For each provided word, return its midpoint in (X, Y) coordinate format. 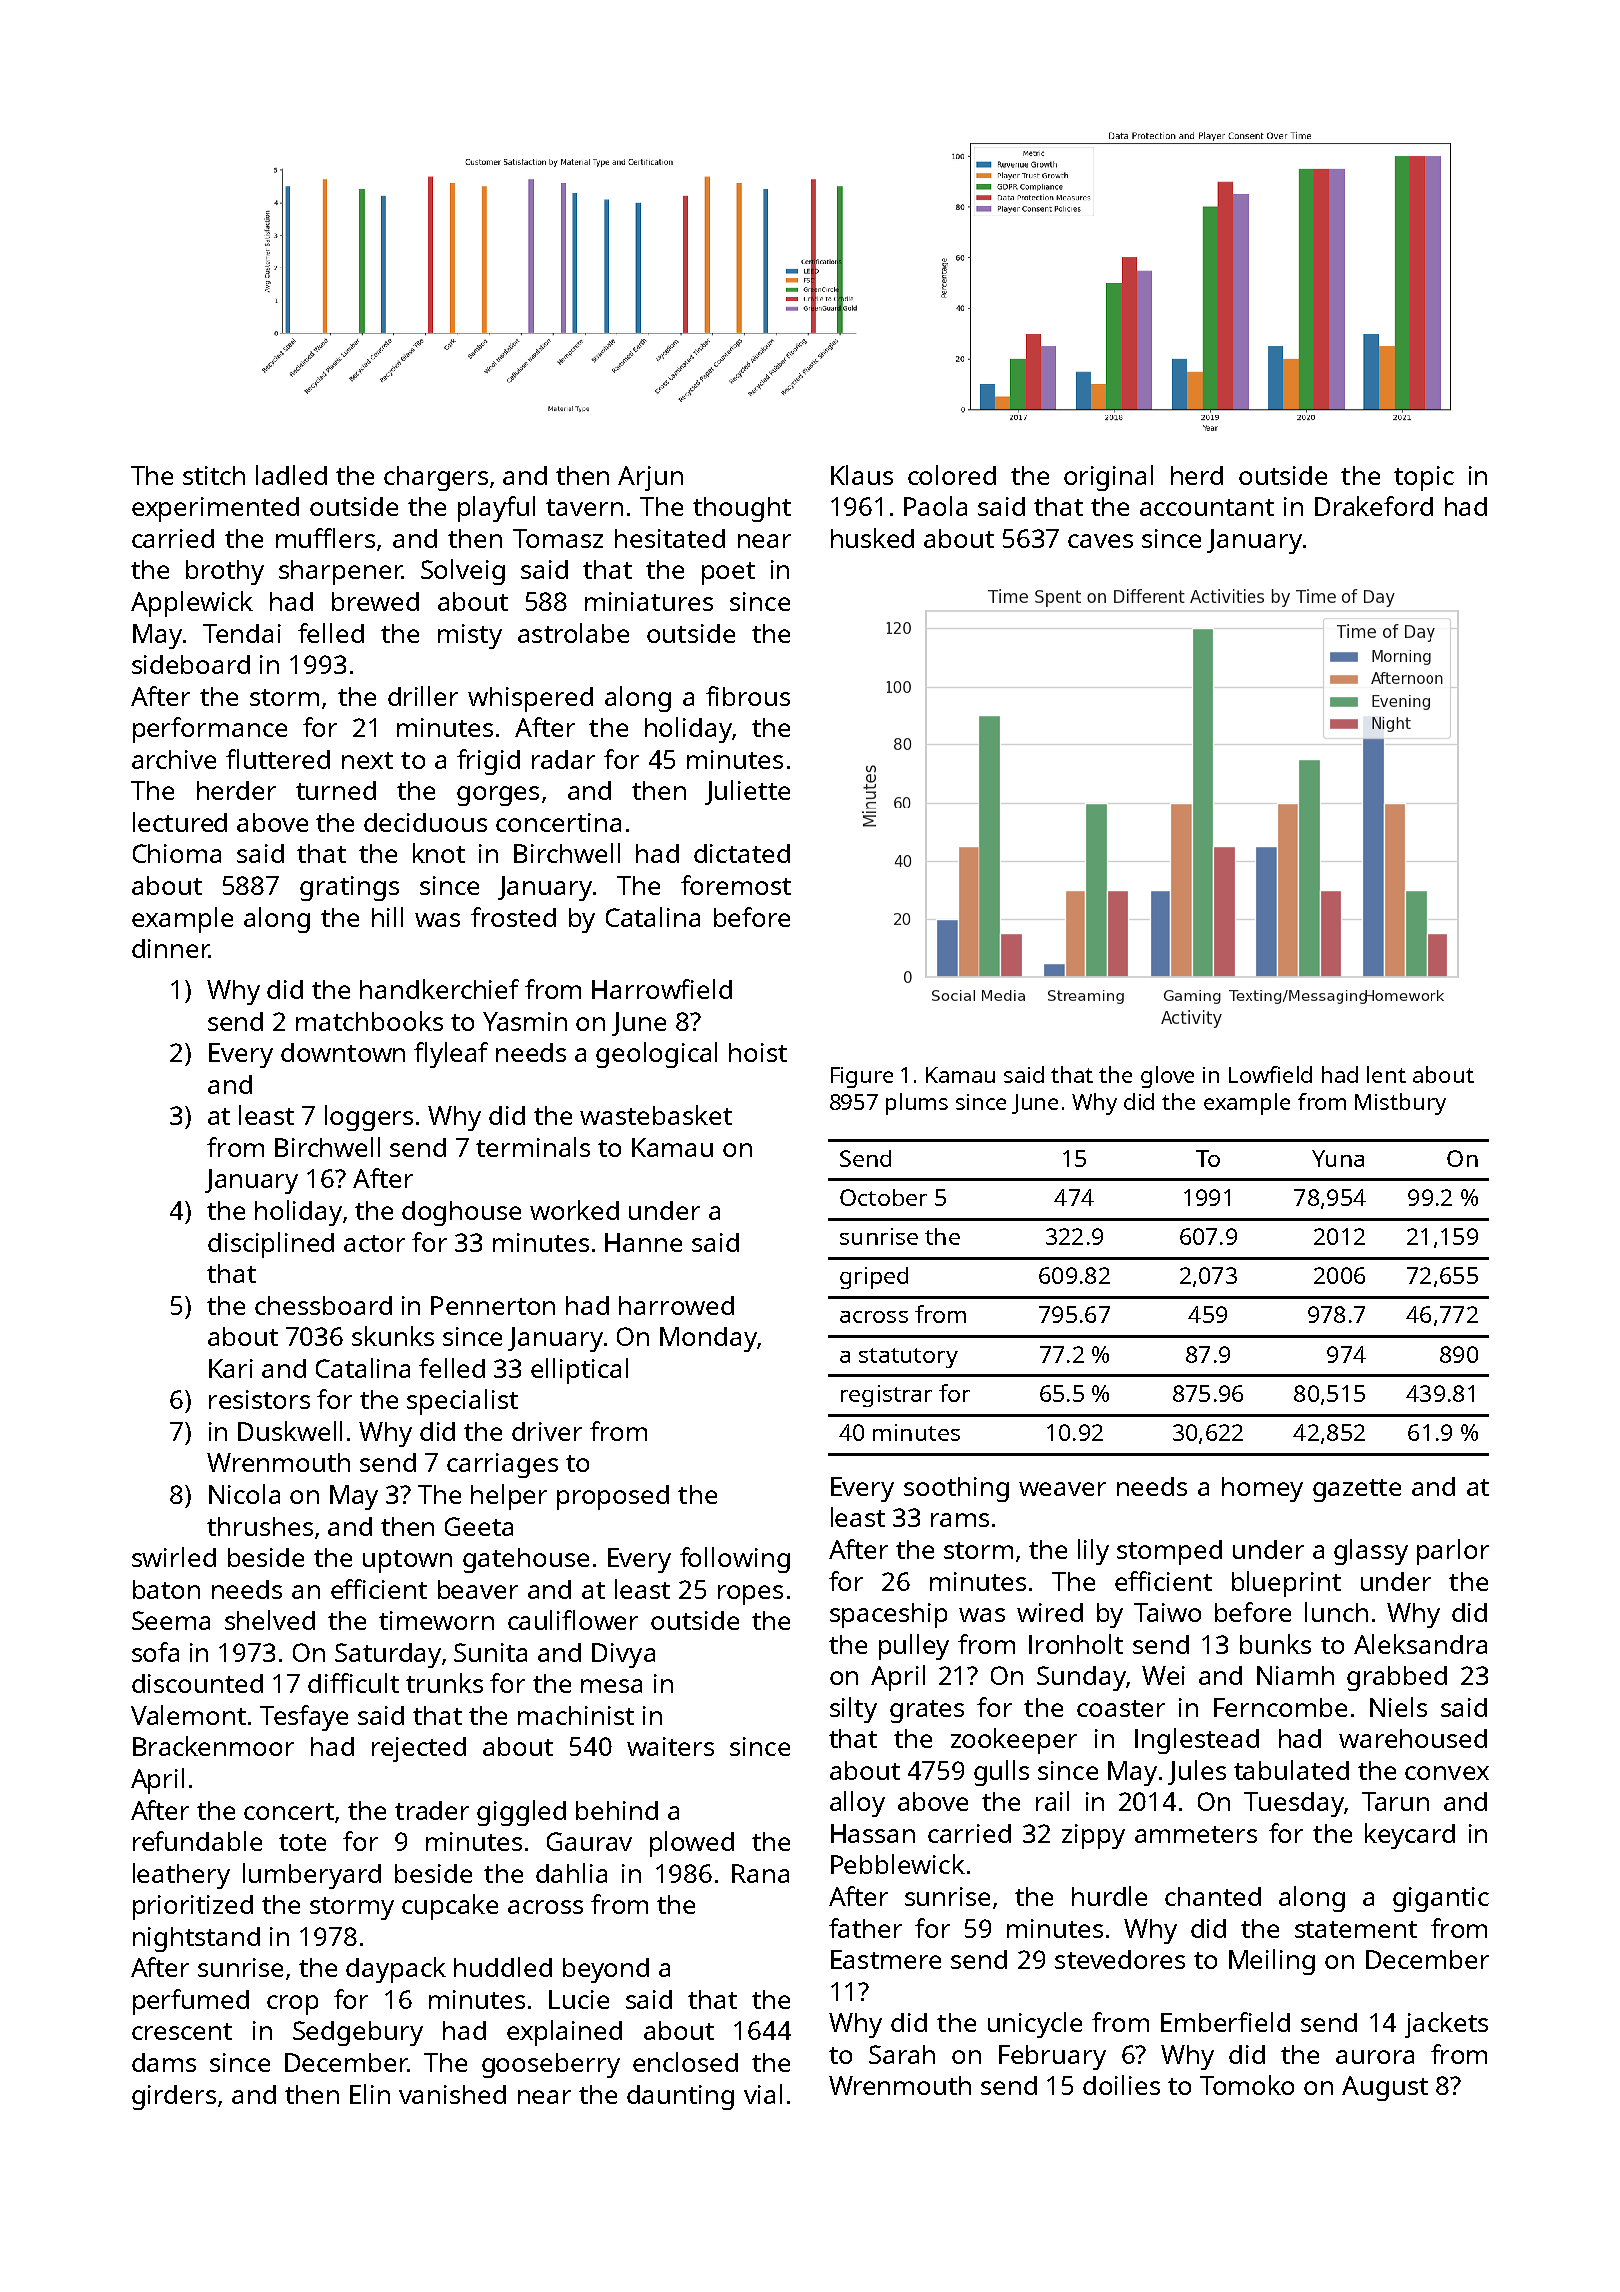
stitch (214, 475)
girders (174, 2097)
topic (1424, 478)
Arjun (650, 478)
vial (763, 2094)
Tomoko (1247, 2085)
